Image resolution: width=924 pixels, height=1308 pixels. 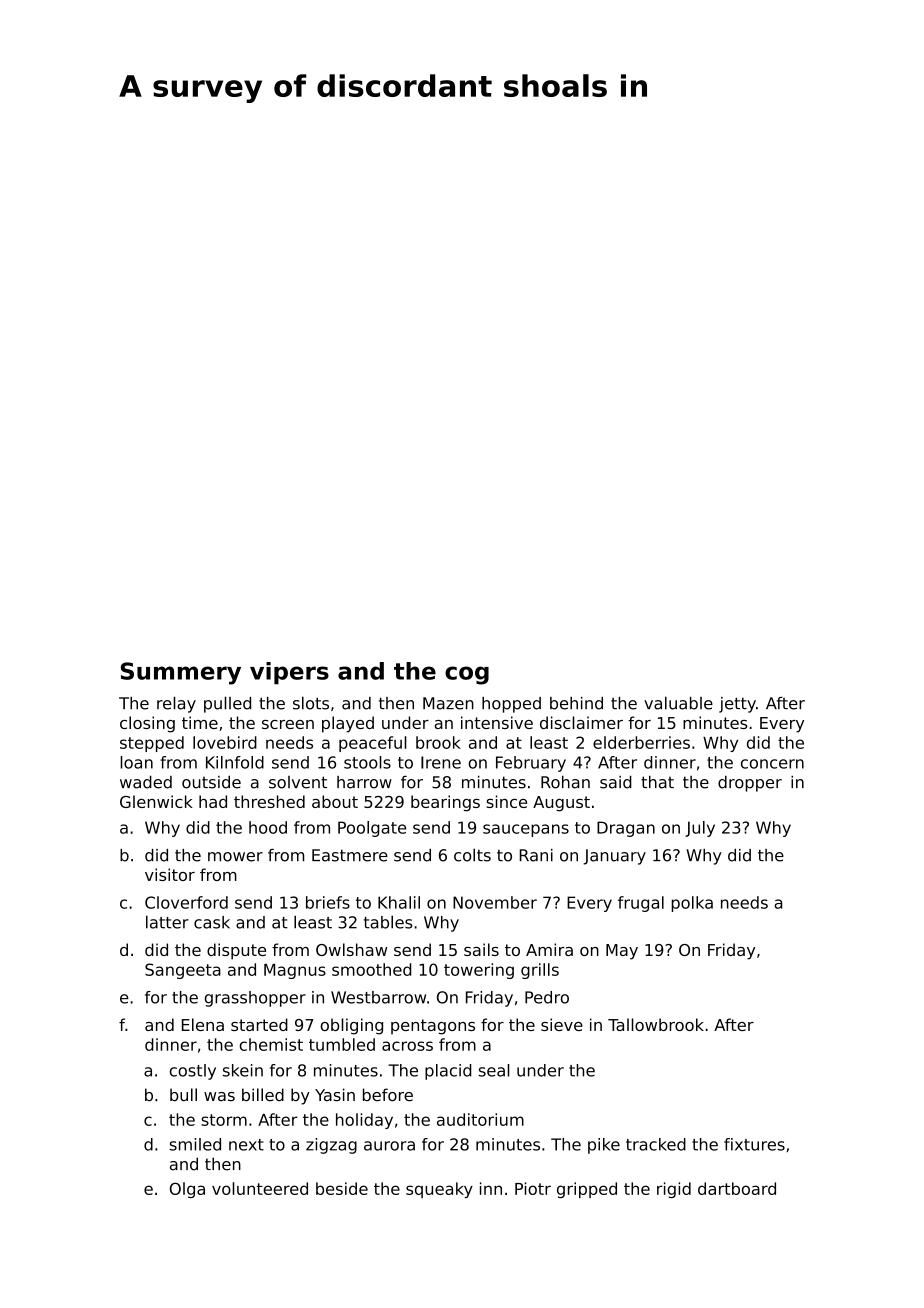 I want to click on smiled, so click(x=195, y=1144).
